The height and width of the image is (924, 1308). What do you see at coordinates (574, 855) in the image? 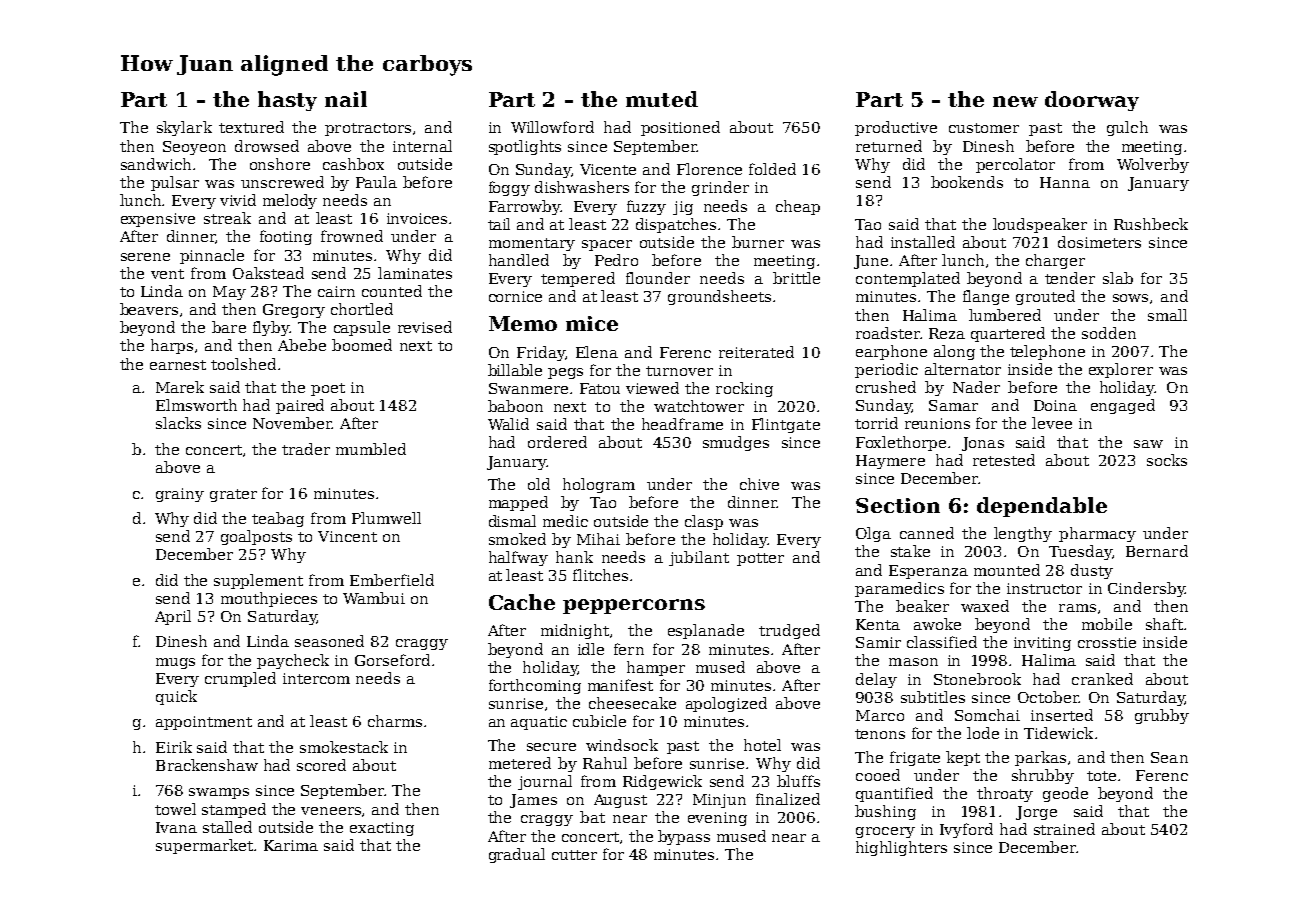
I see `cutter` at bounding box center [574, 855].
